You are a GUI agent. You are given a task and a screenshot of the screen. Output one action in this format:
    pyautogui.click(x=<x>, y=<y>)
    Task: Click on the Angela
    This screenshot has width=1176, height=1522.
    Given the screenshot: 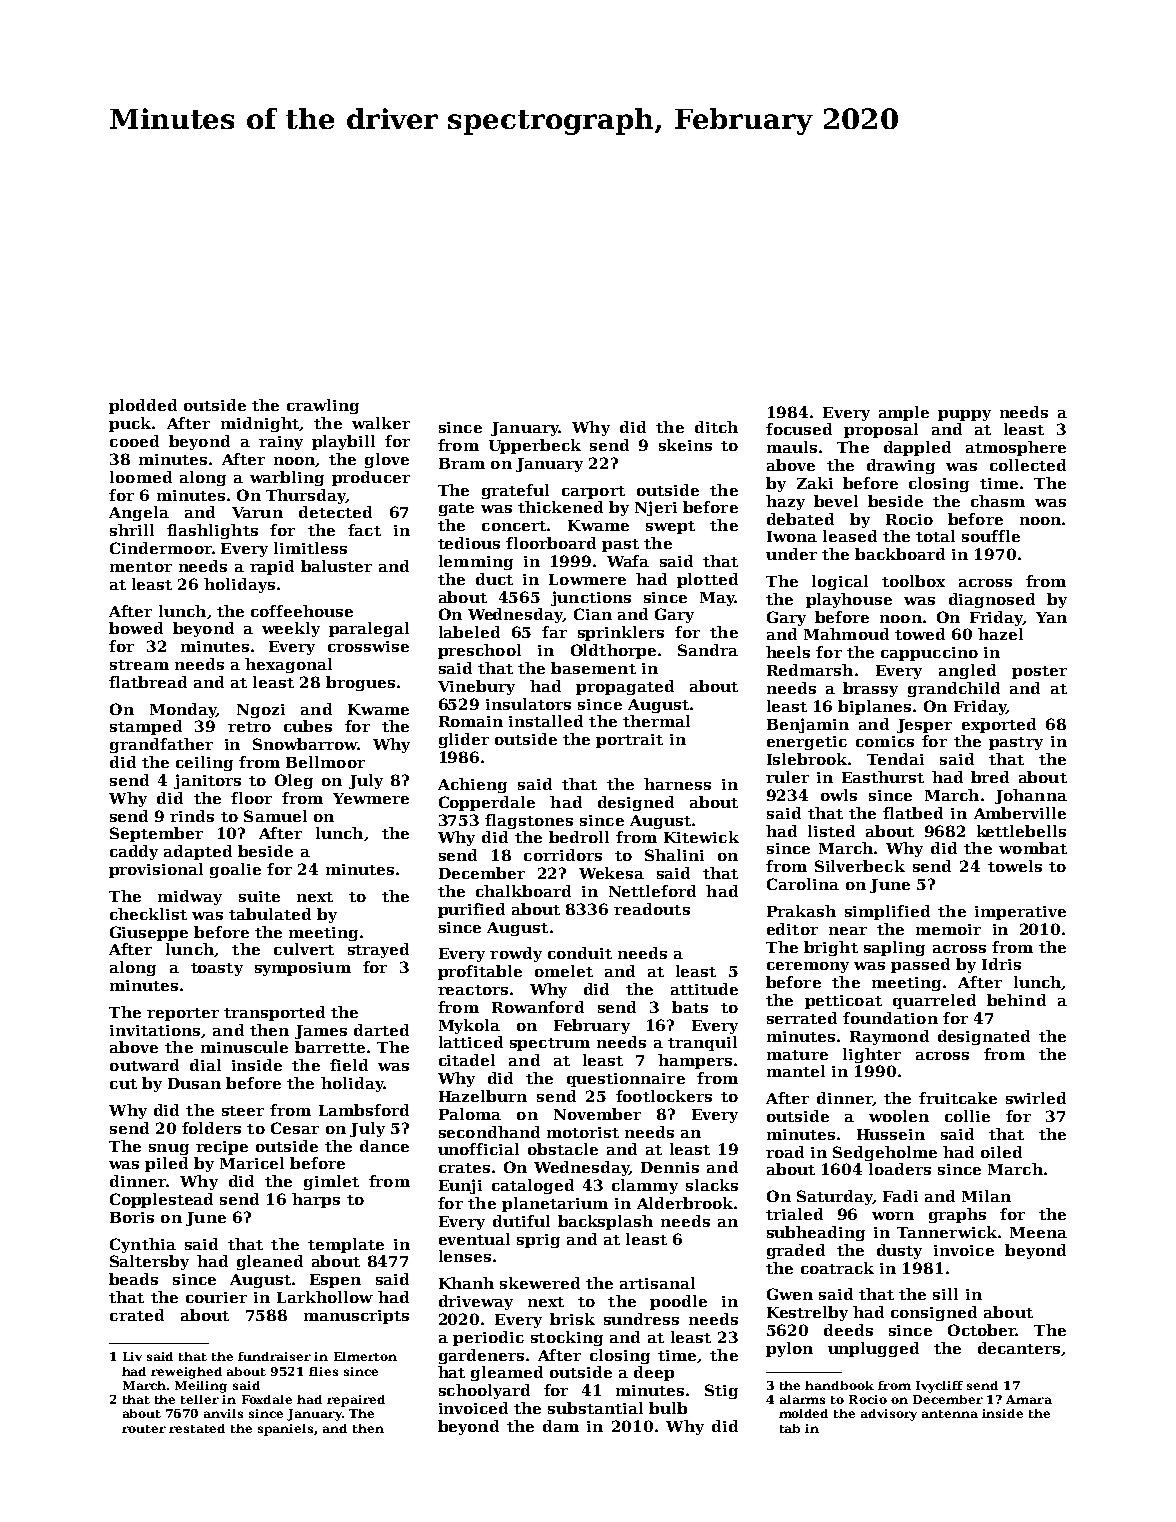 What is the action you would take?
    pyautogui.click(x=139, y=513)
